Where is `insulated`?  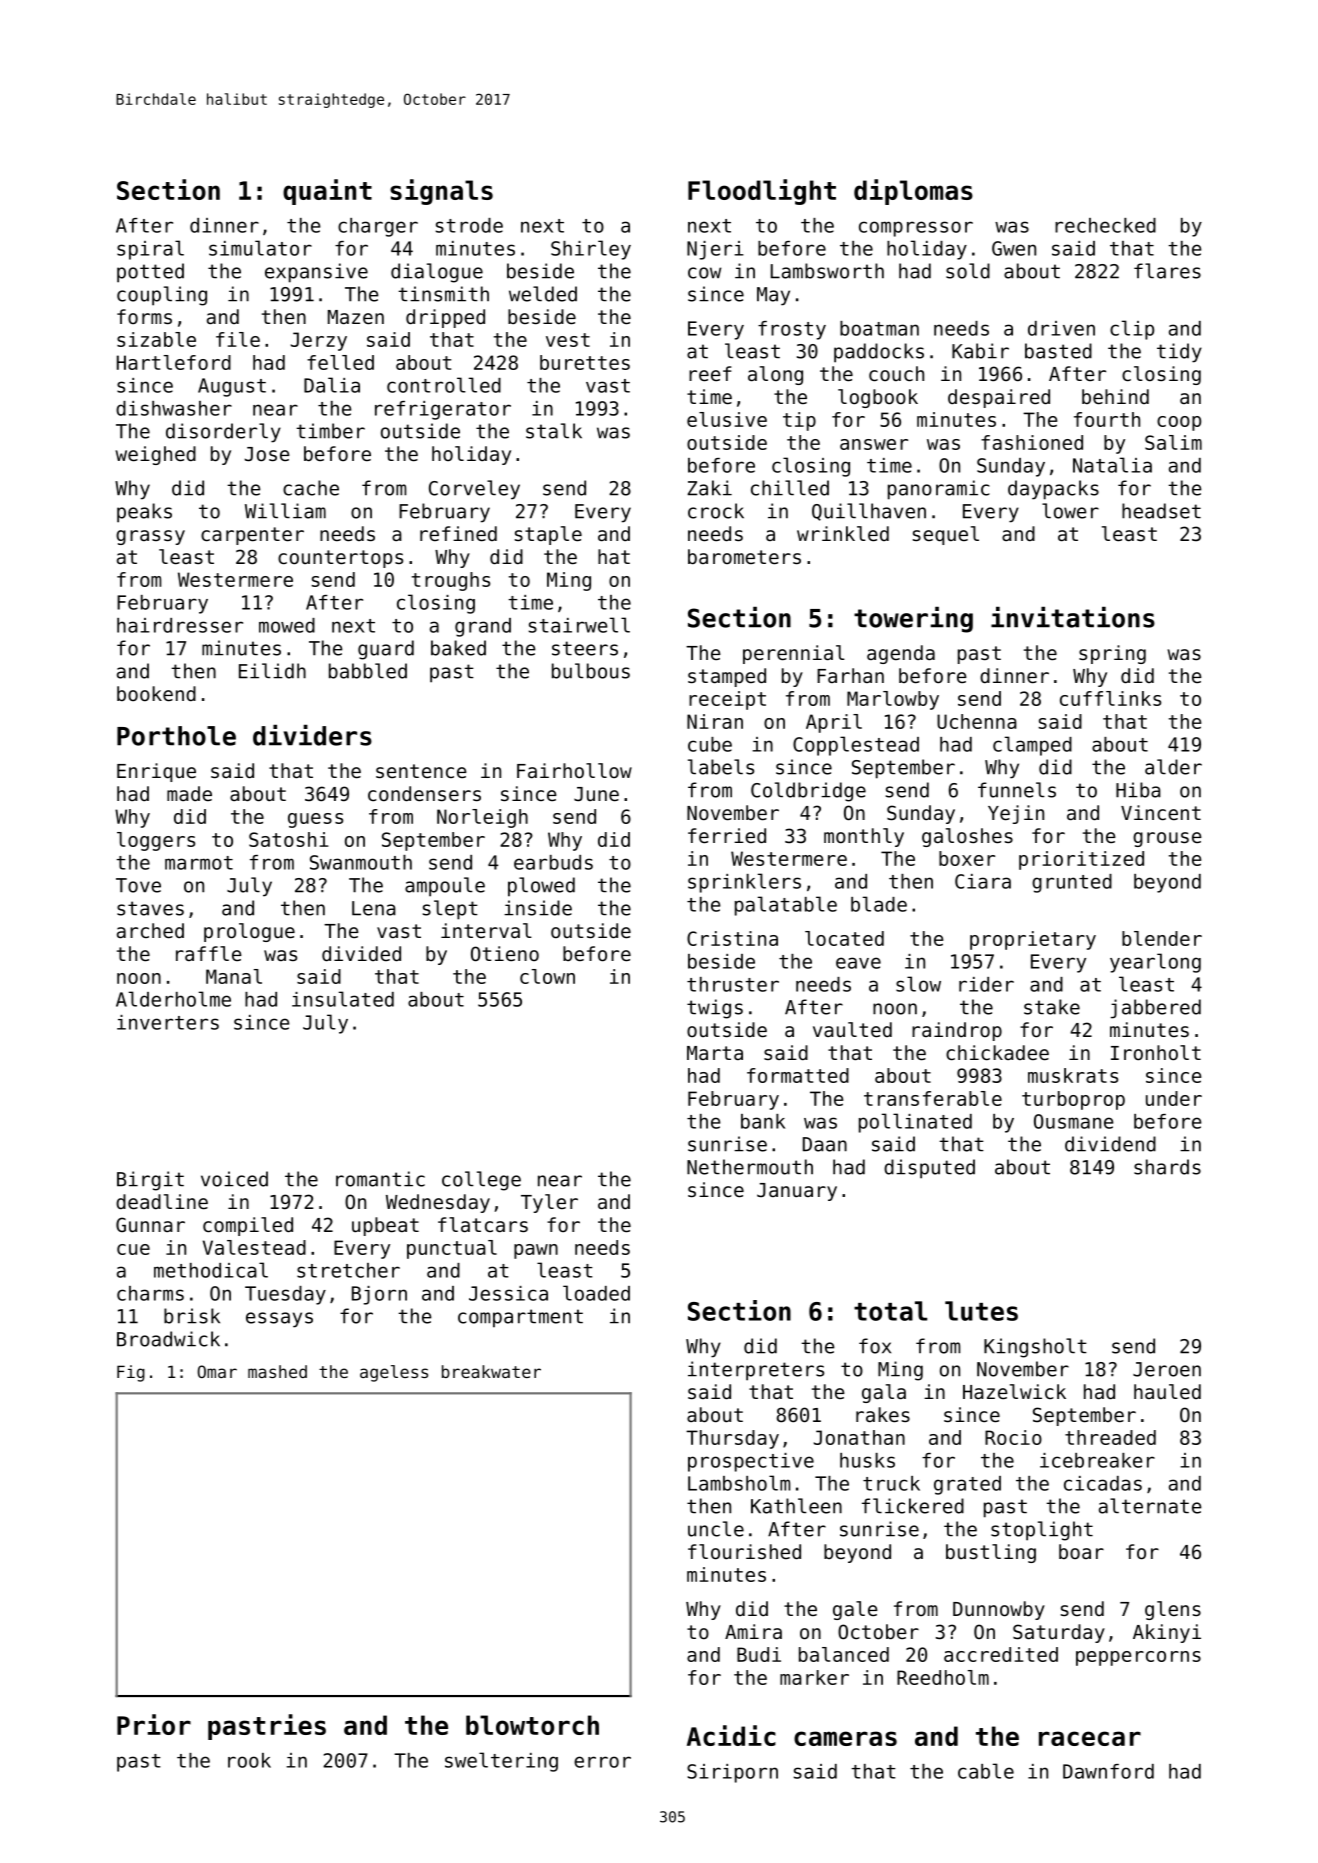
insulated is located at coordinates (343, 999).
